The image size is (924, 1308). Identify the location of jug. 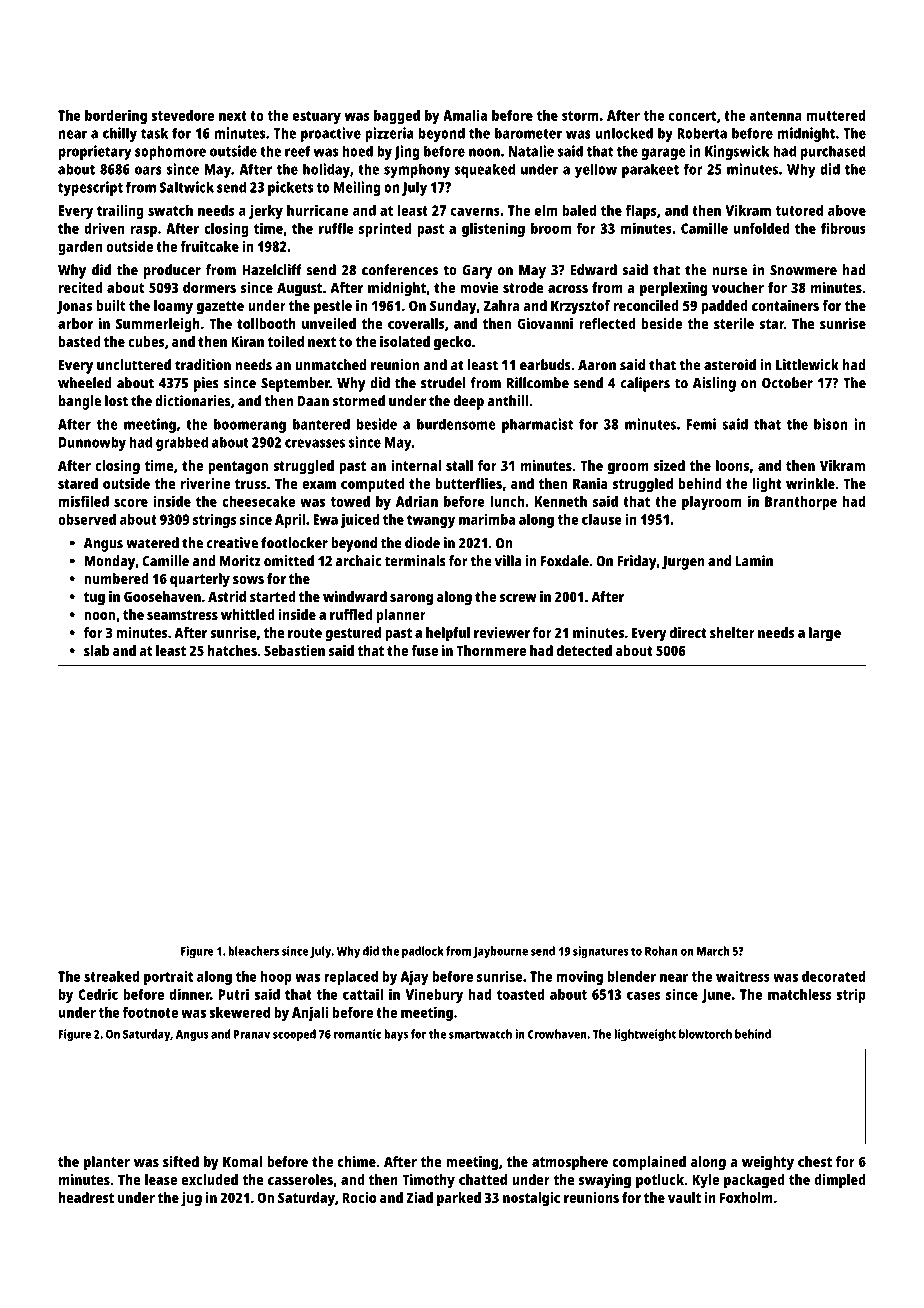
(191, 1199).
